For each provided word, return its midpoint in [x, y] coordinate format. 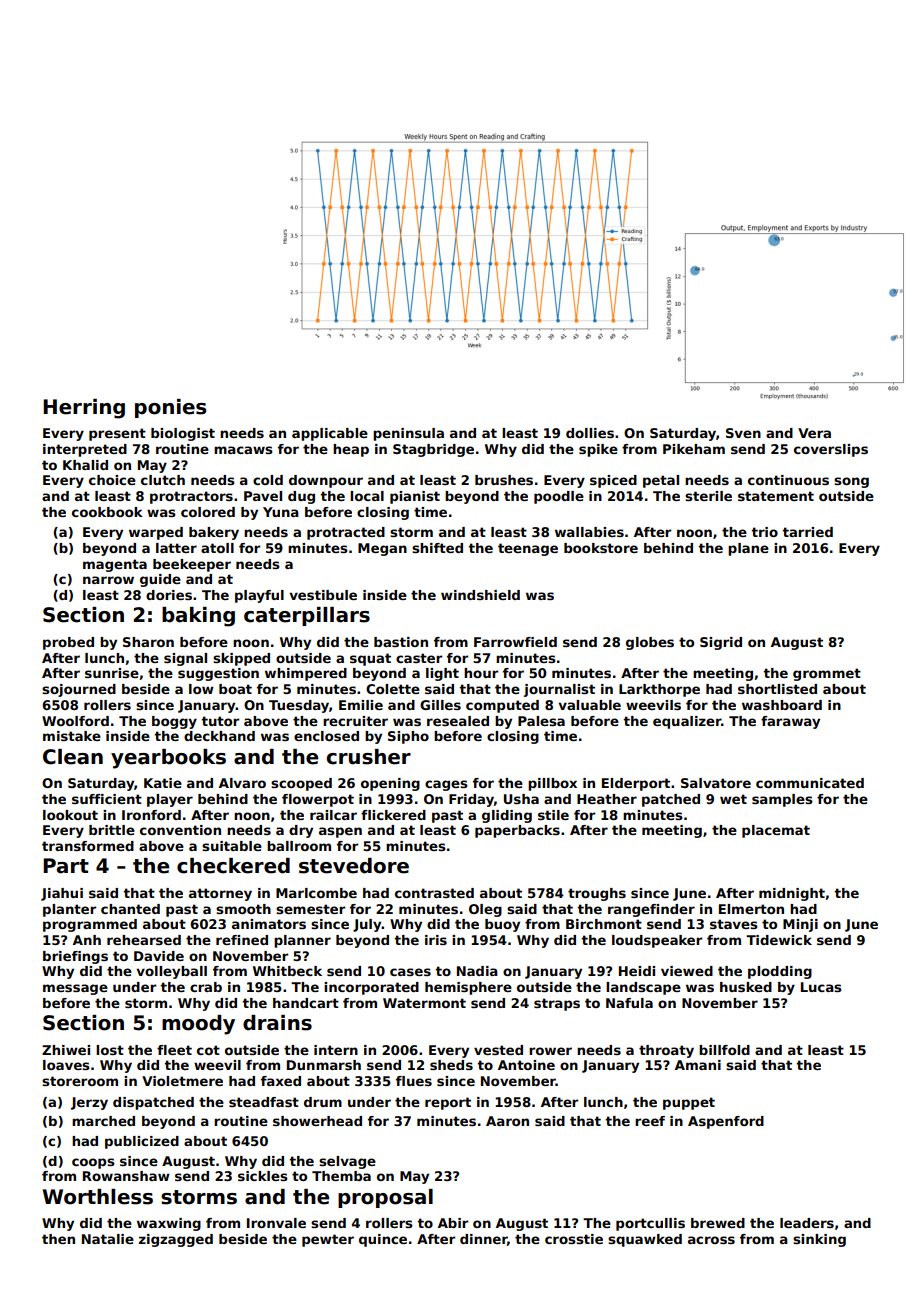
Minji [800, 925]
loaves [66, 1065]
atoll [217, 548]
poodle [559, 497]
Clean [73, 757]
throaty [666, 1051]
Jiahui [62, 894]
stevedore [354, 866]
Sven [743, 433]
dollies [590, 433]
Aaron [507, 1121]
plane [748, 549]
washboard [782, 705]
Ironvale [276, 1223]
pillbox [552, 784]
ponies [170, 408]
